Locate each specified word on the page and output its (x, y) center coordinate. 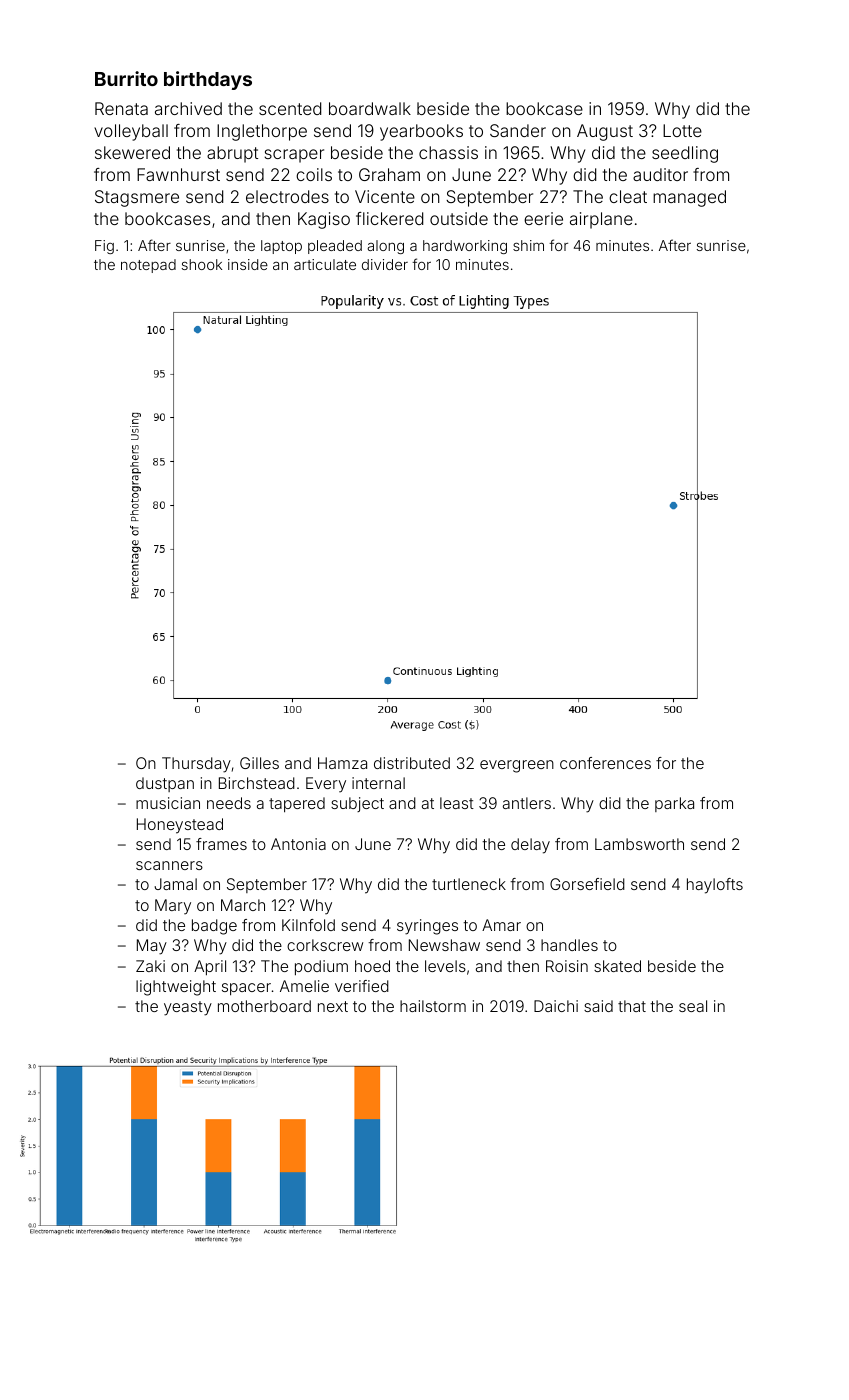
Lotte (682, 130)
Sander (518, 130)
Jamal (175, 884)
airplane (601, 220)
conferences (605, 763)
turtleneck (469, 884)
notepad (148, 266)
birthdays (208, 80)
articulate (325, 264)
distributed (412, 763)
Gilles (259, 763)
